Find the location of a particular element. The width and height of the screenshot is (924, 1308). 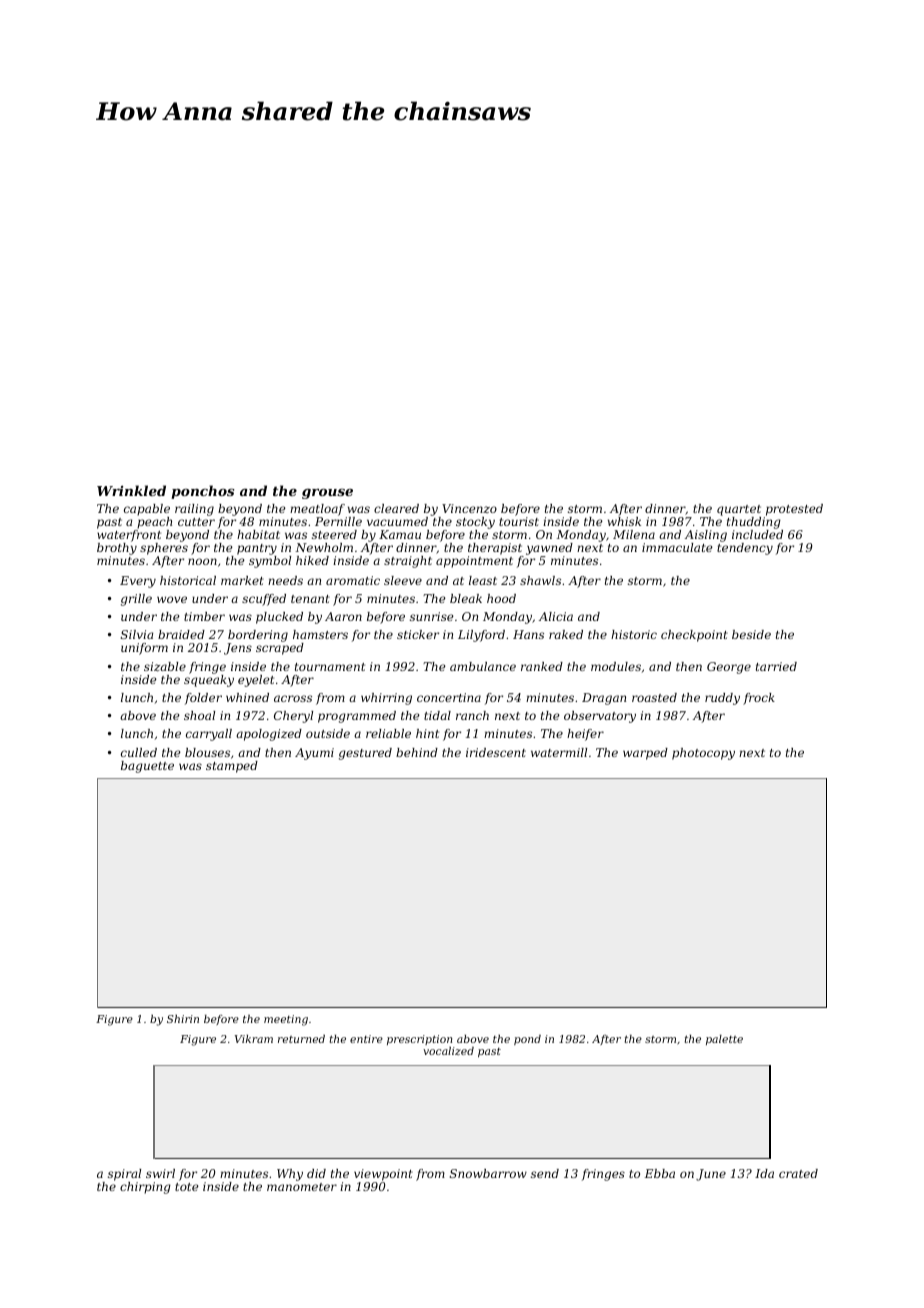

viewpoint is located at coordinates (383, 1175).
